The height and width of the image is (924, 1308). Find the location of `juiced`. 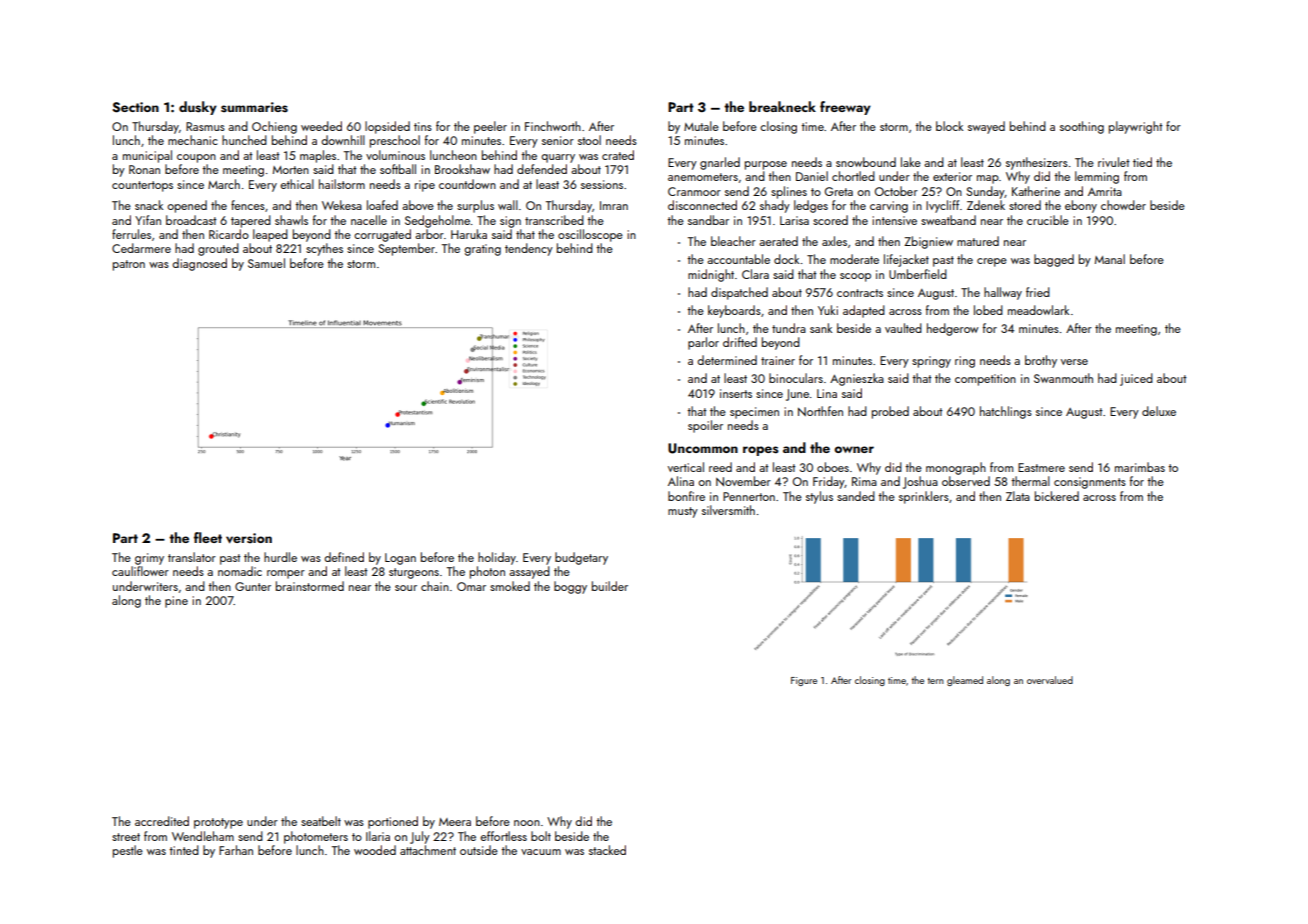

juiced is located at coordinates (1136, 379).
